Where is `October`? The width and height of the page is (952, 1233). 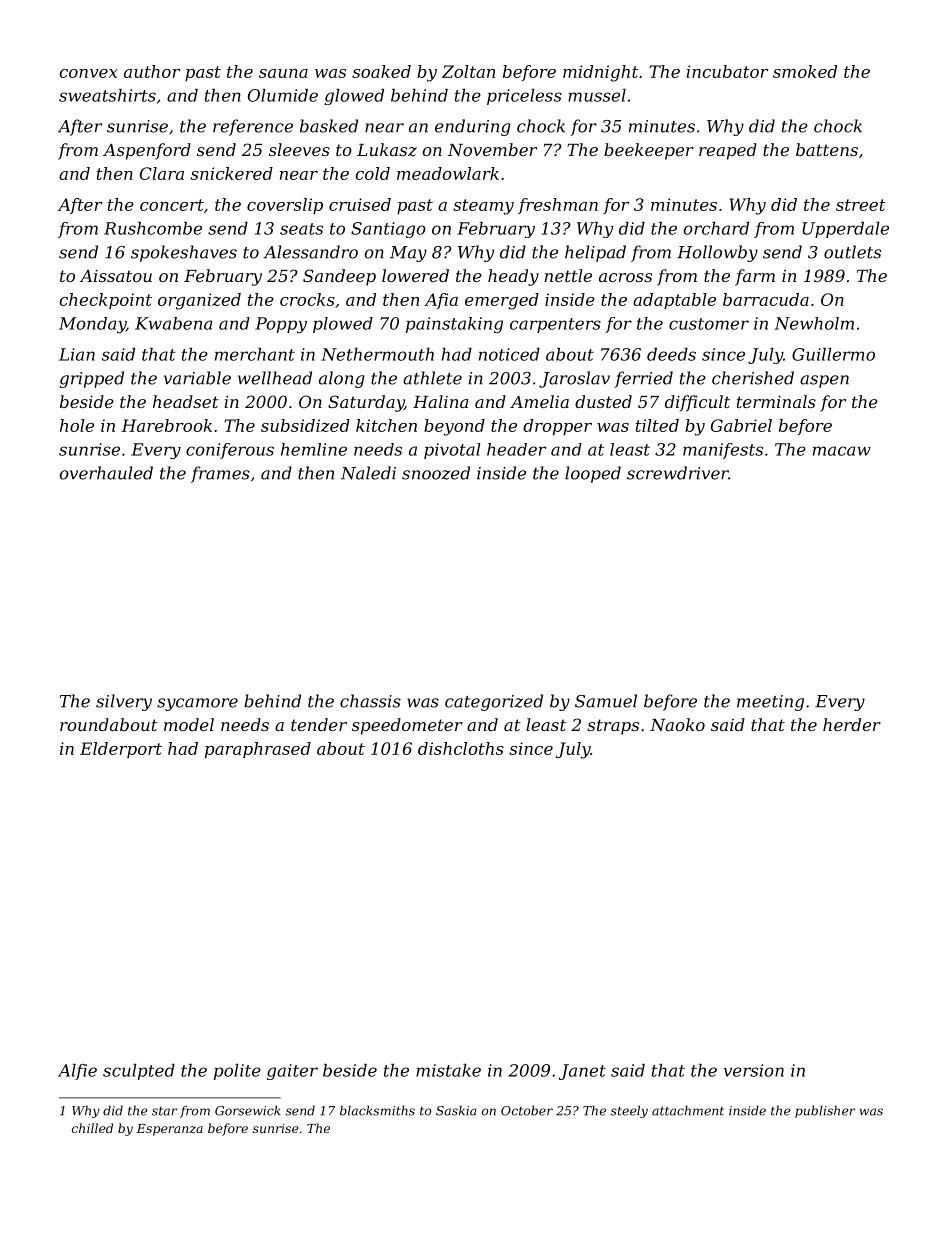
October is located at coordinates (527, 1110).
